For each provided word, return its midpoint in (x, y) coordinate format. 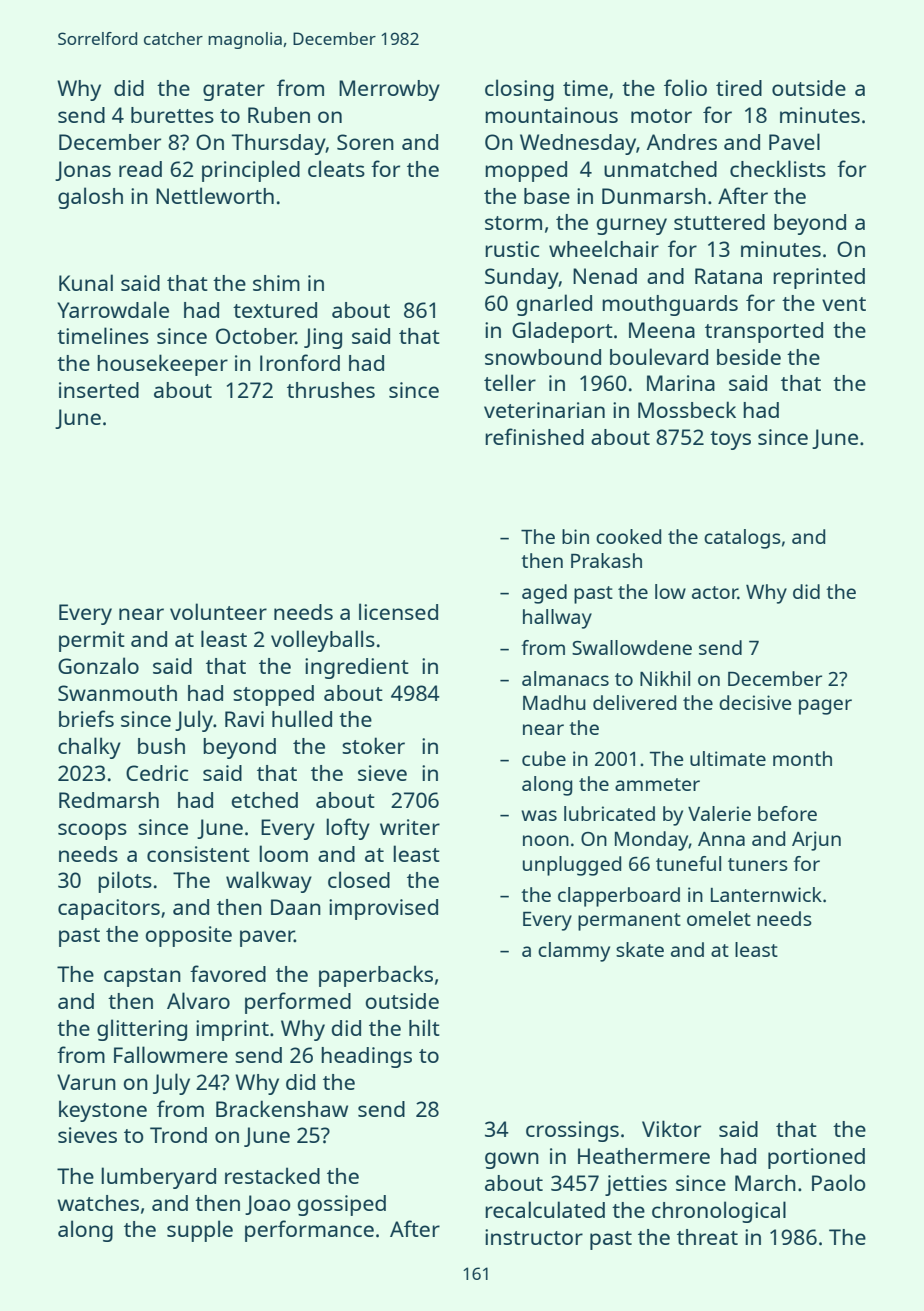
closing (519, 90)
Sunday (522, 278)
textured (275, 310)
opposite (188, 936)
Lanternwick (766, 894)
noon (546, 840)
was (539, 815)
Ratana (728, 276)
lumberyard (158, 1178)
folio (685, 87)
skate (640, 949)
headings (366, 1057)
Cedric (157, 773)
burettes (172, 115)
